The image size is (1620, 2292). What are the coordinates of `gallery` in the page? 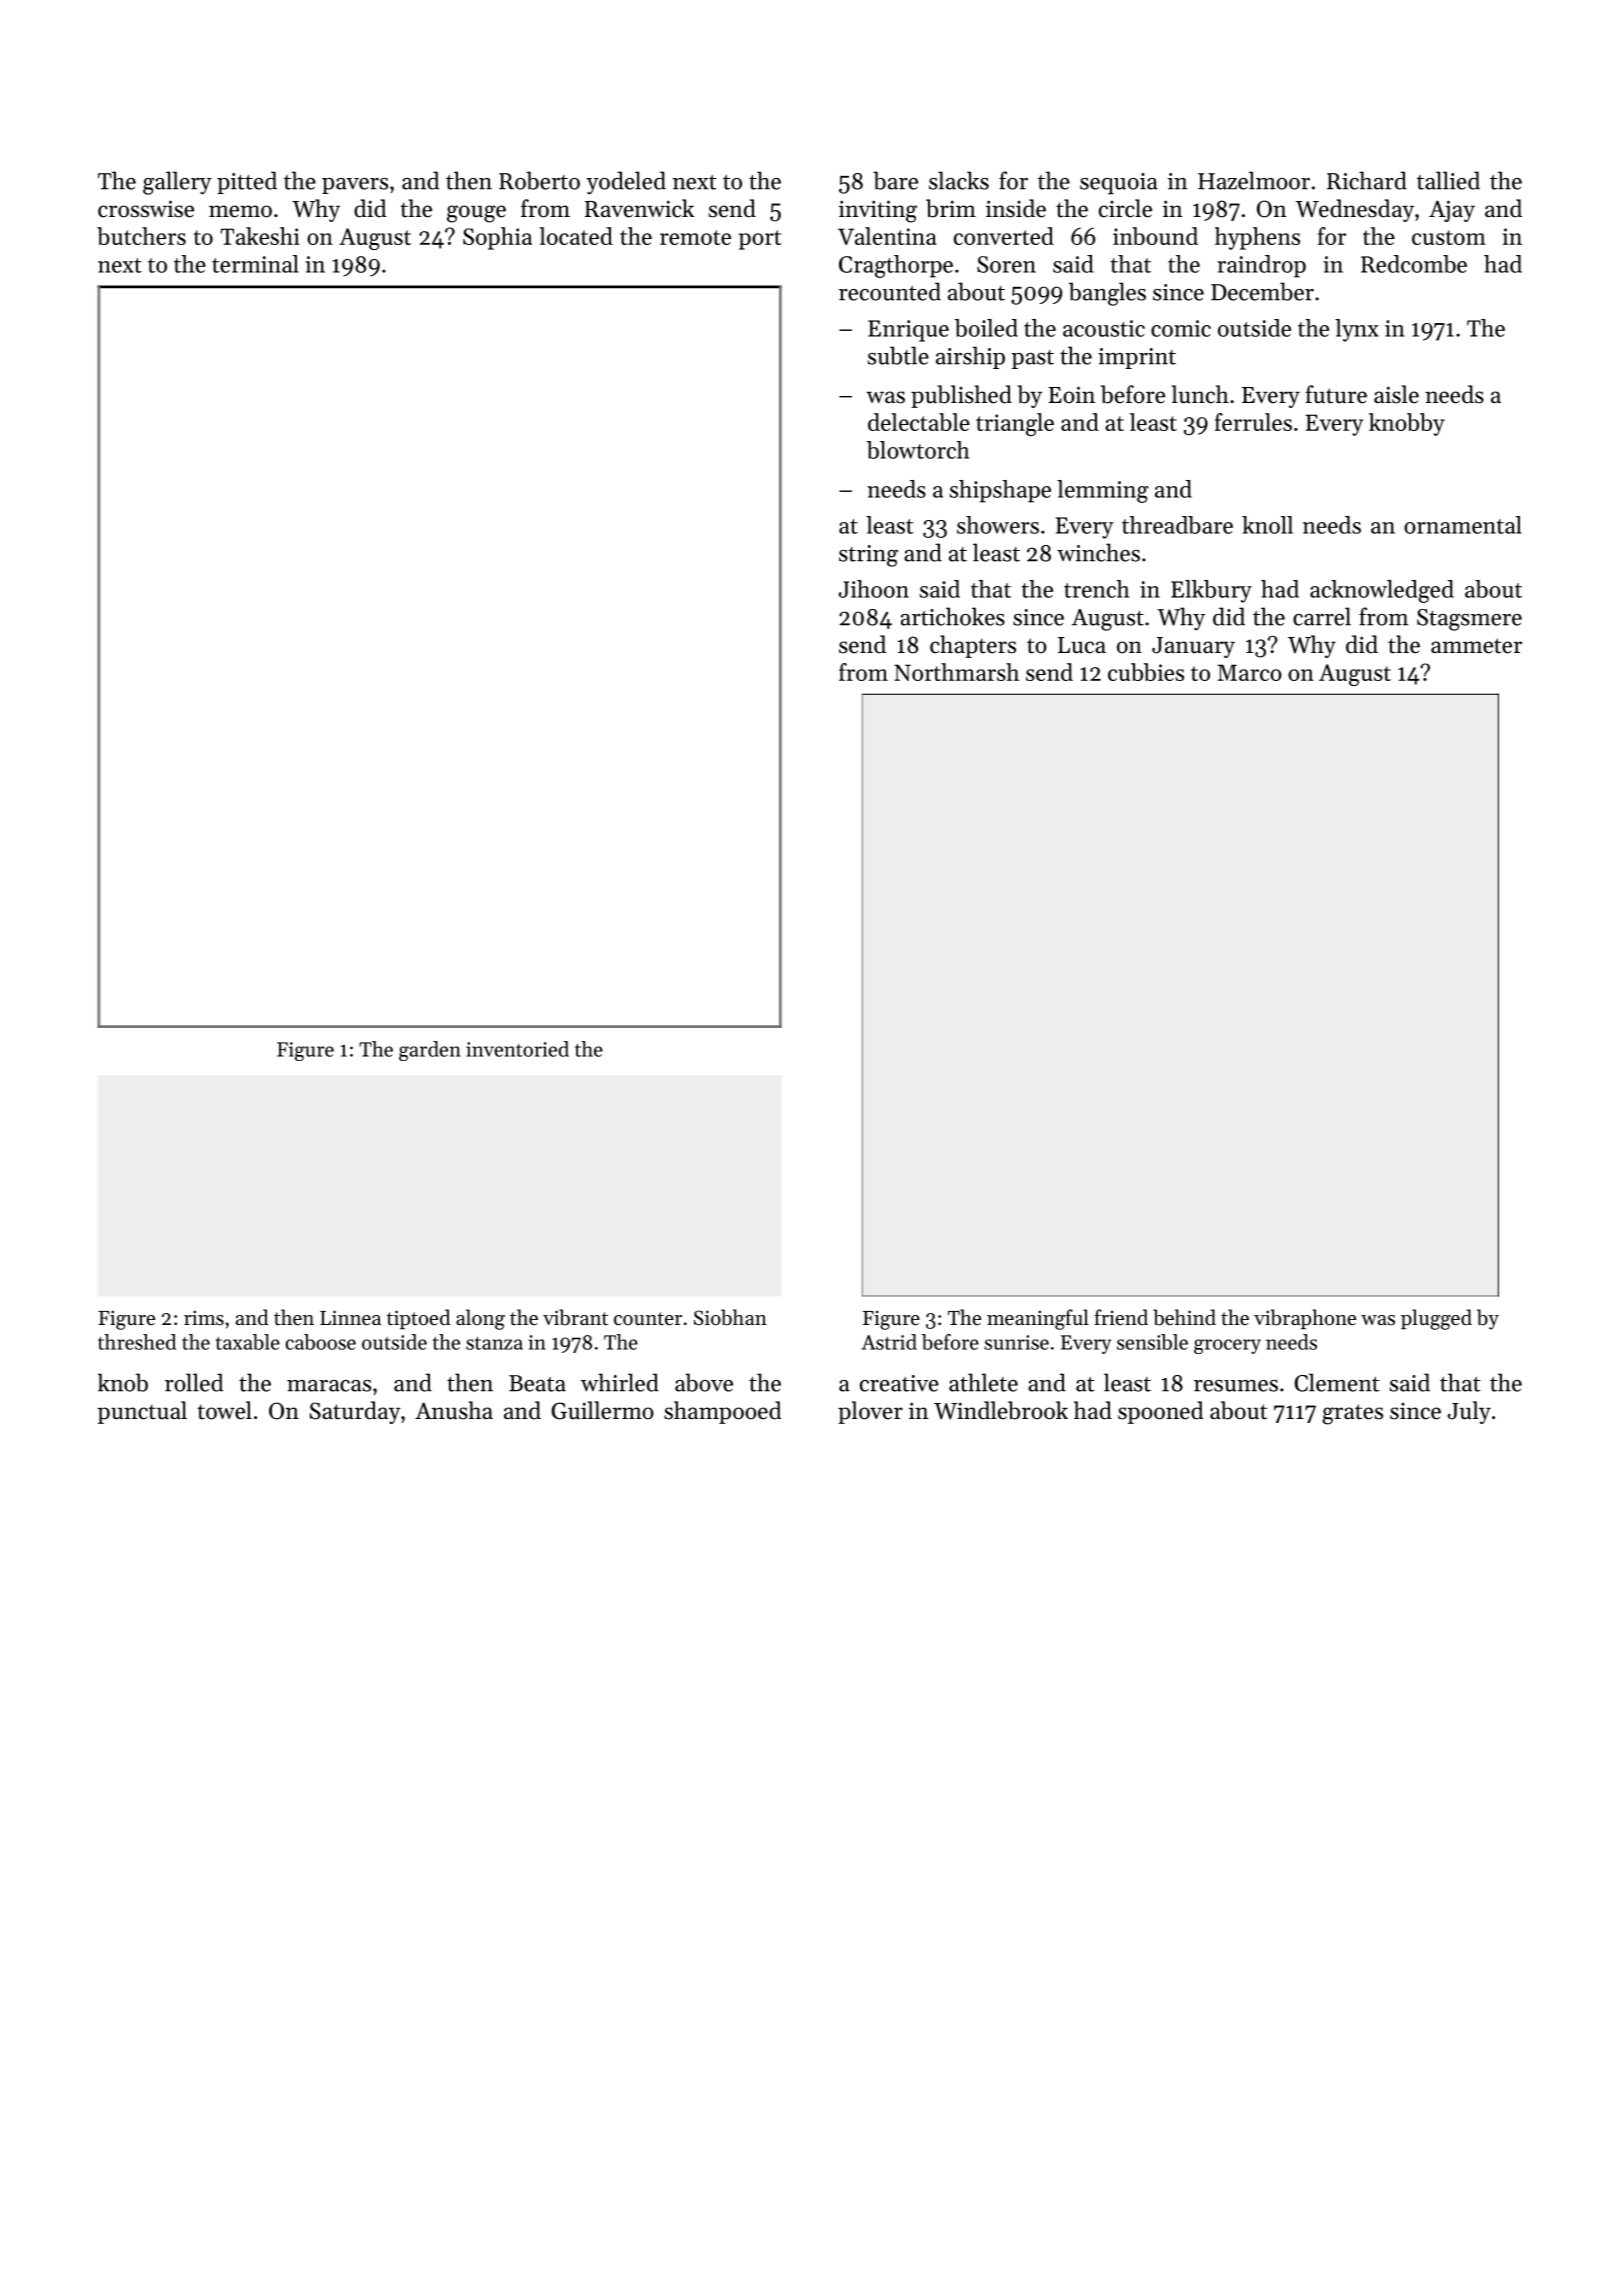 It's located at (177, 183).
